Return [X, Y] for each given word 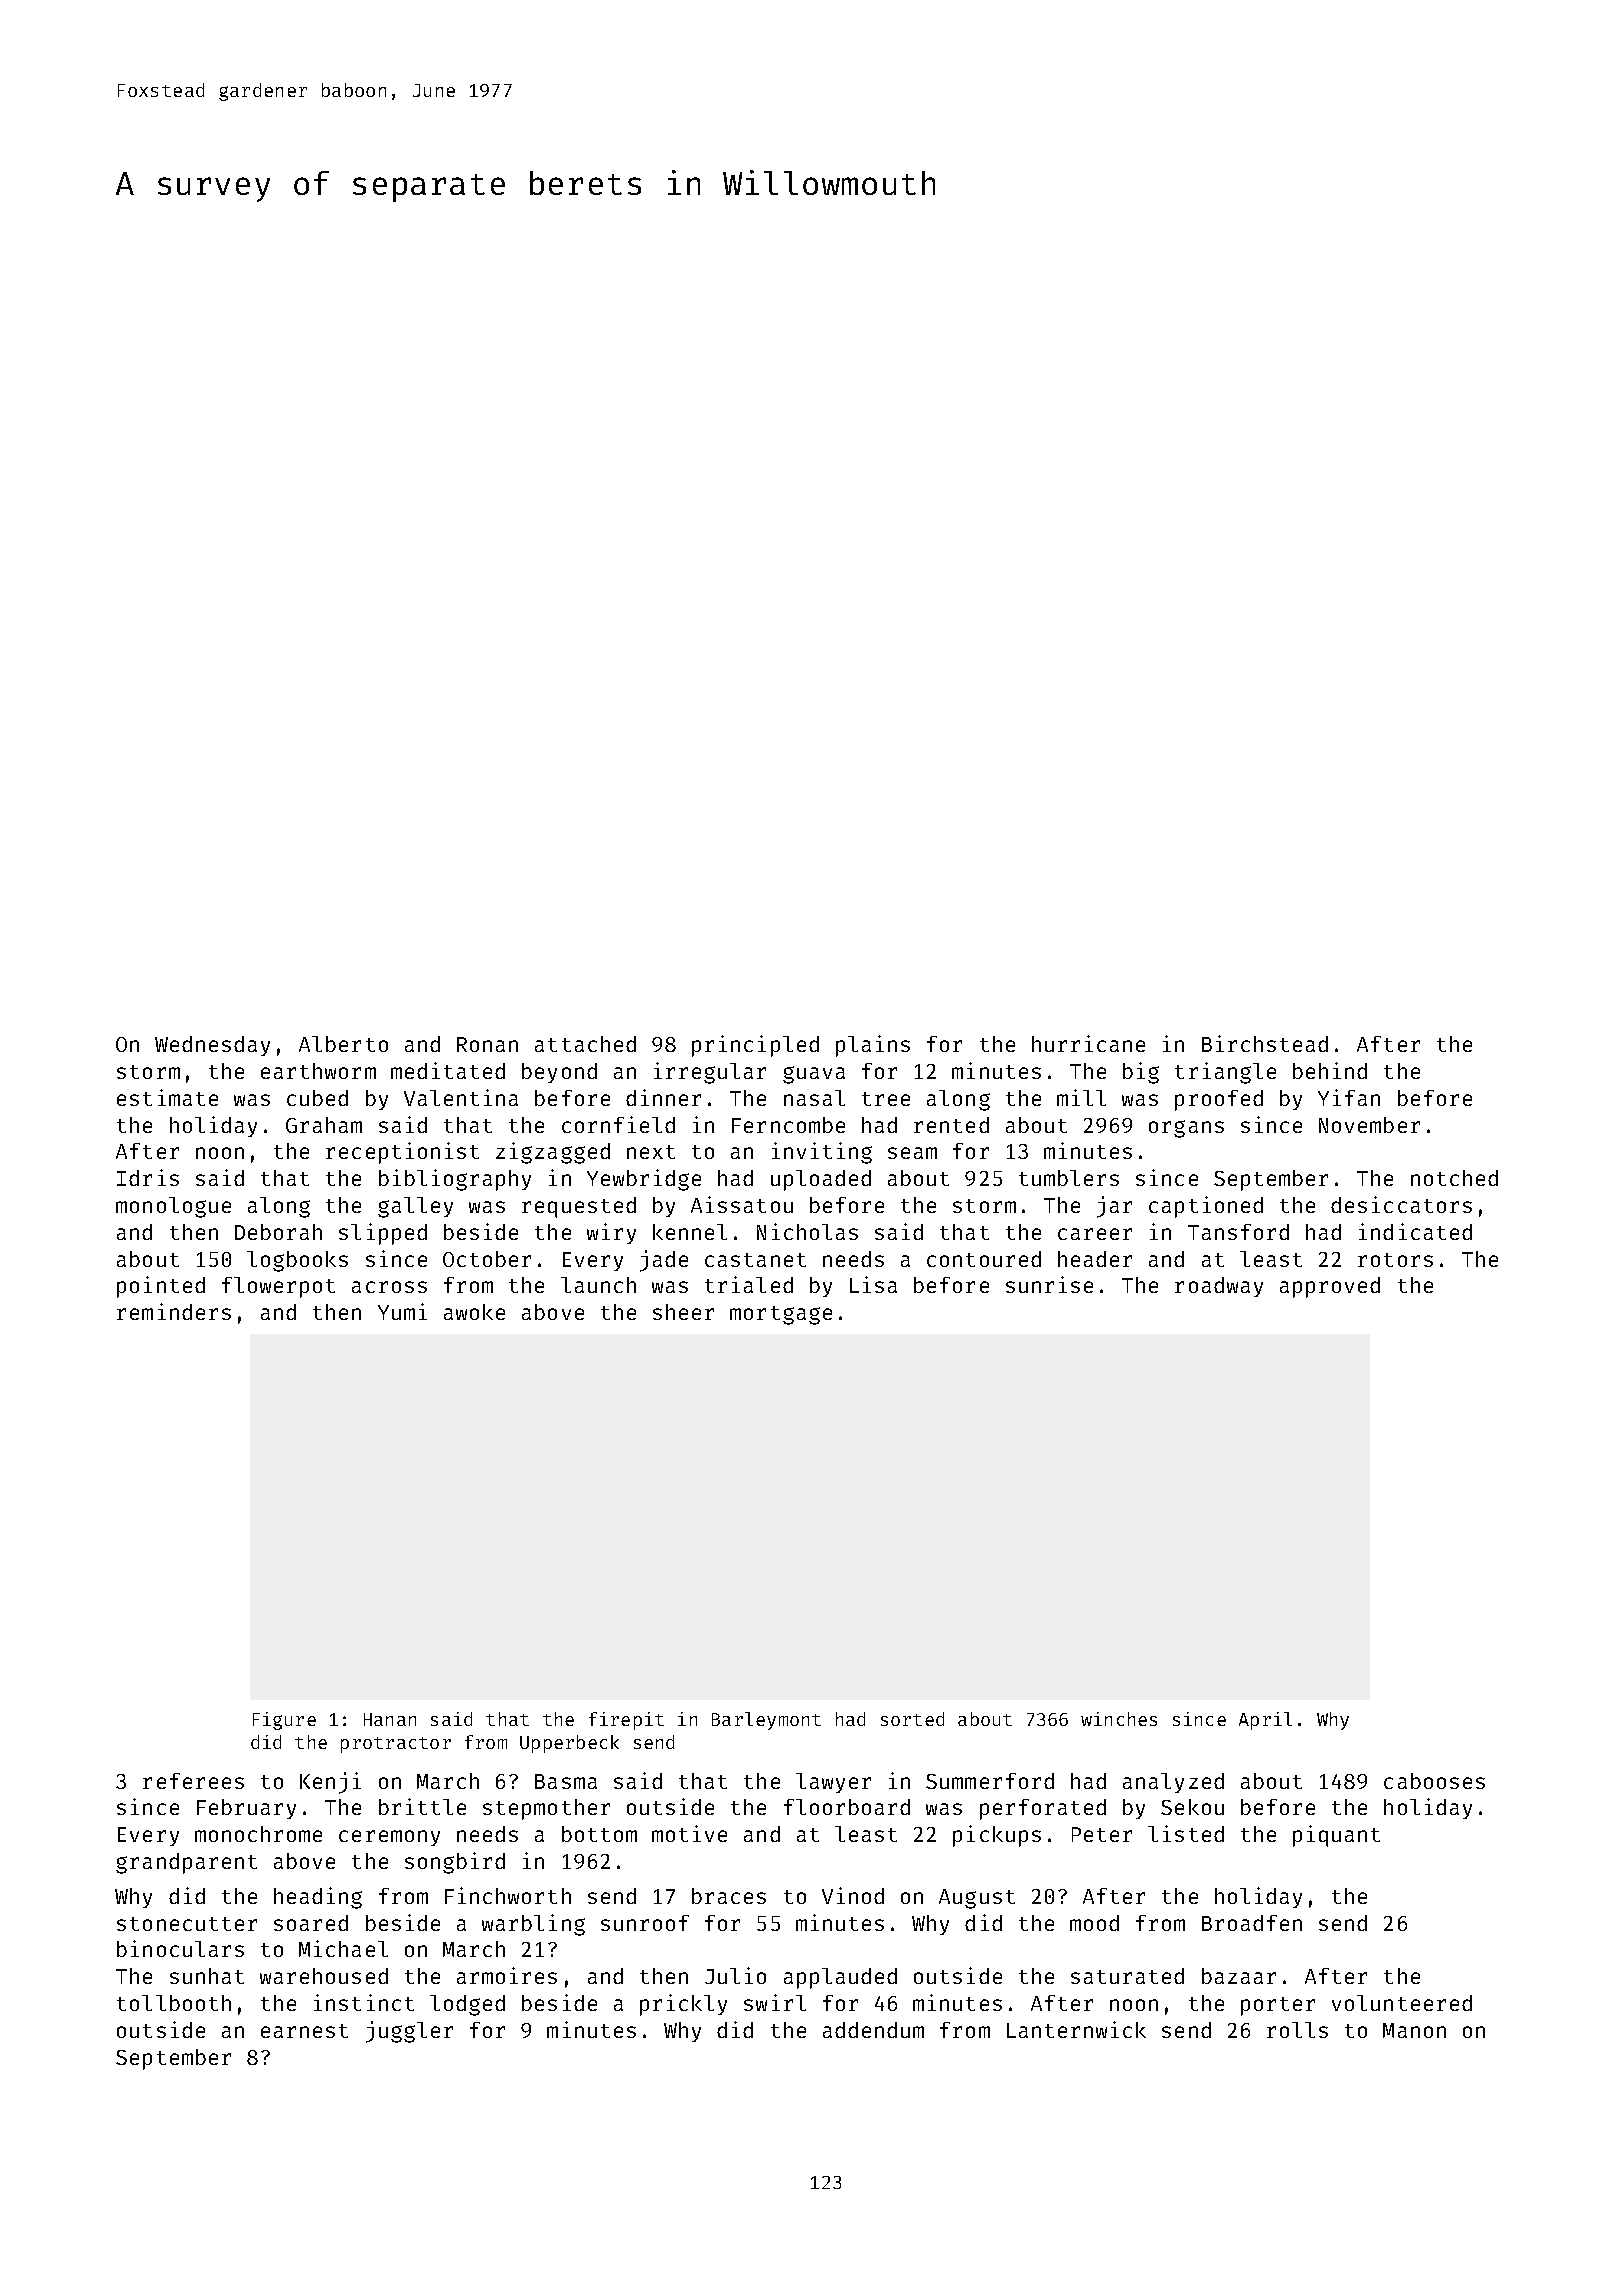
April [1265, 1721]
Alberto [343, 1044]
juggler [409, 2032]
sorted [912, 1719]
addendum [873, 2030]
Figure [284, 1721]
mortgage [781, 1315]
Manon [1414, 2030]
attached [585, 1044]
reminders [174, 1311]
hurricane [1088, 1043]
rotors [1395, 1260]
